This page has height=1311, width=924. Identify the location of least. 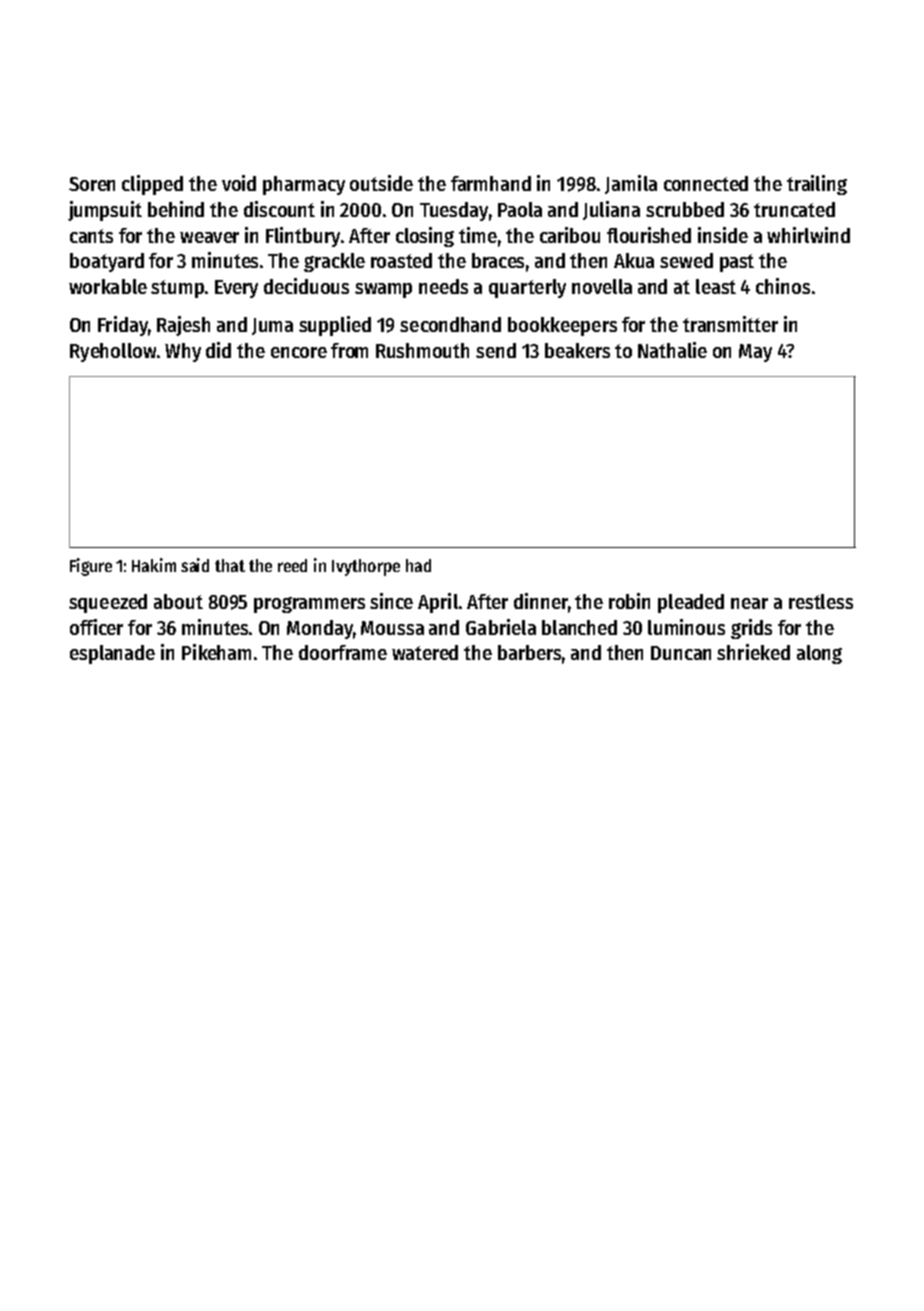
(716, 286).
